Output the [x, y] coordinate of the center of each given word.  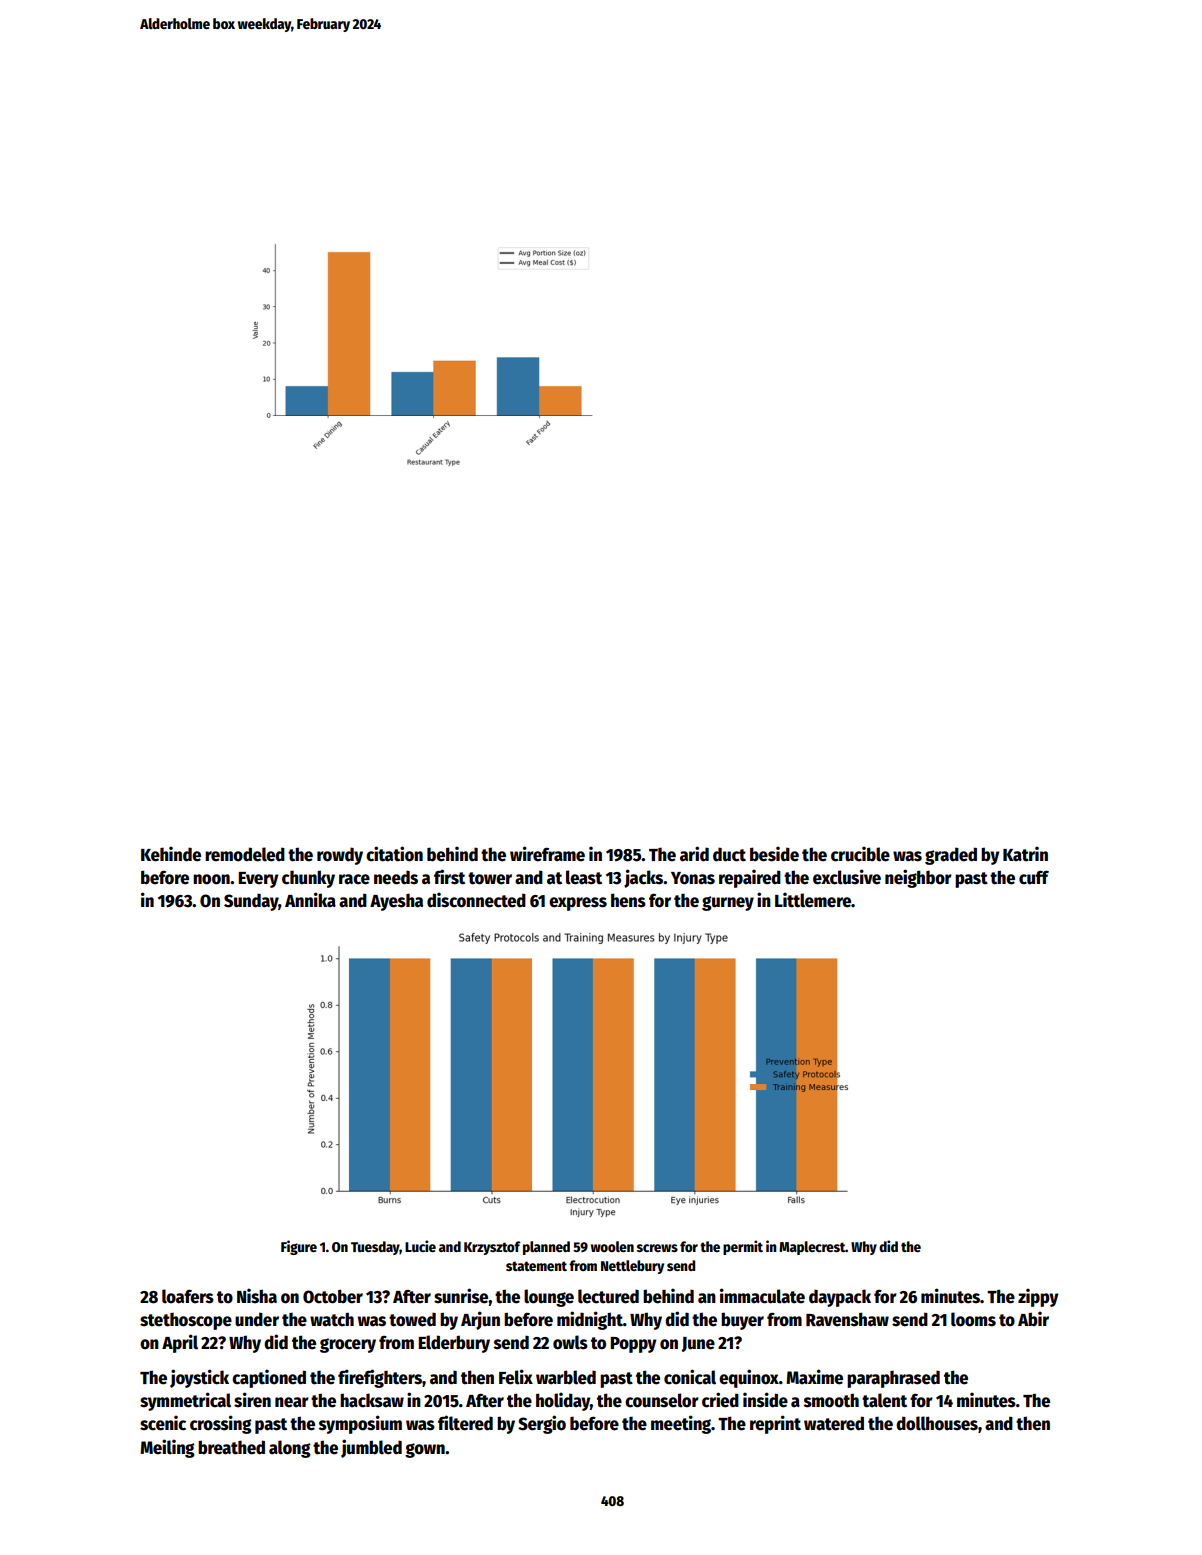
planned [546, 1248]
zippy [1038, 1297]
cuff [1034, 878]
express [578, 904]
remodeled [245, 854]
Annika [310, 899]
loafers [188, 1296]
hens [628, 900]
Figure [299, 1247]
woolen [612, 1246]
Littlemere [813, 900]
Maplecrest [812, 1248]
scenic [163, 1423]
